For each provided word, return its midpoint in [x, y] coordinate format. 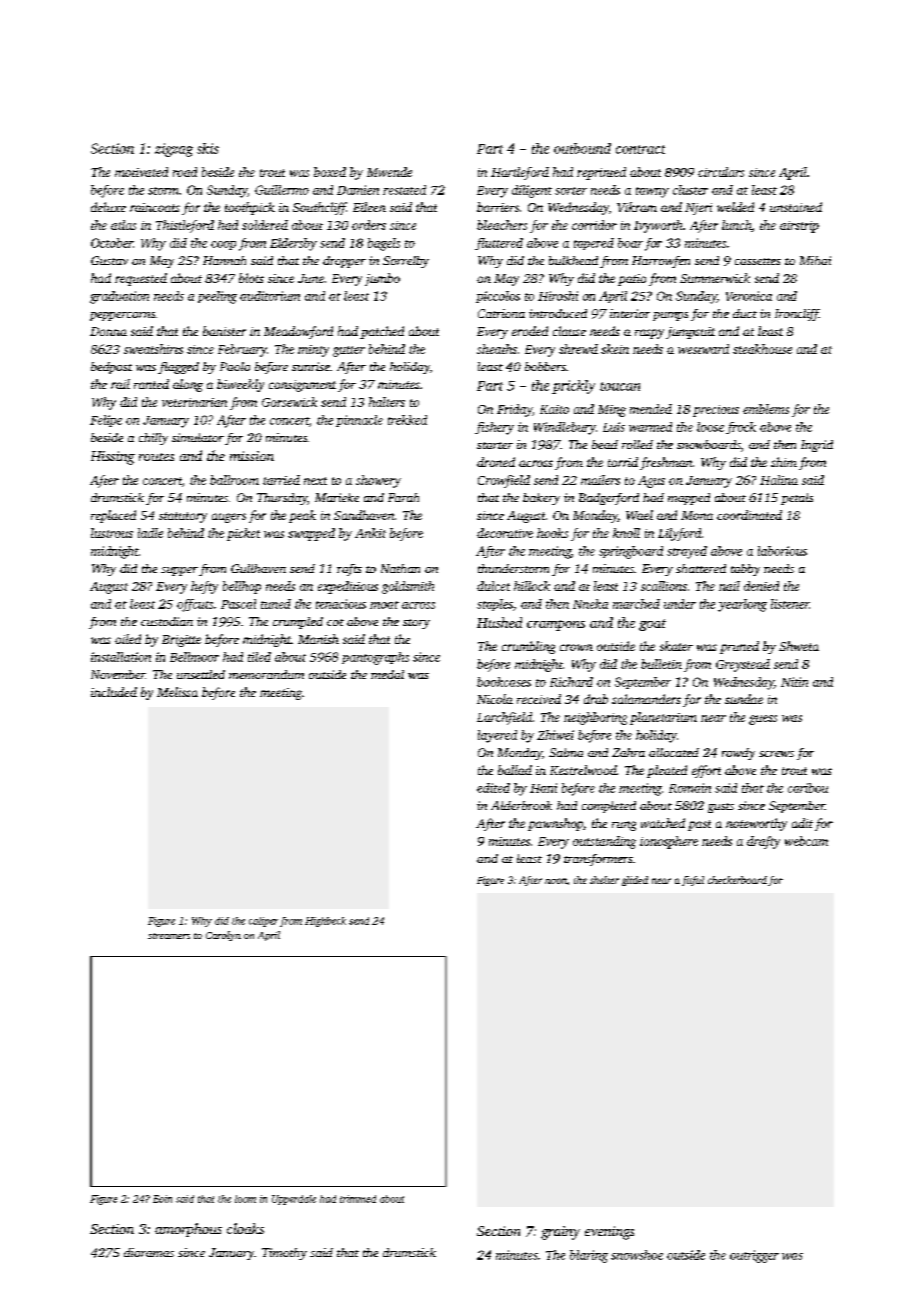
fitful [693, 881]
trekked [407, 420]
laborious [782, 551]
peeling [217, 297]
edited [493, 788]
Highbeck [325, 922]
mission [252, 456]
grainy [560, 1233]
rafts [349, 570]
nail [729, 586]
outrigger [754, 1256]
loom [245, 1199]
